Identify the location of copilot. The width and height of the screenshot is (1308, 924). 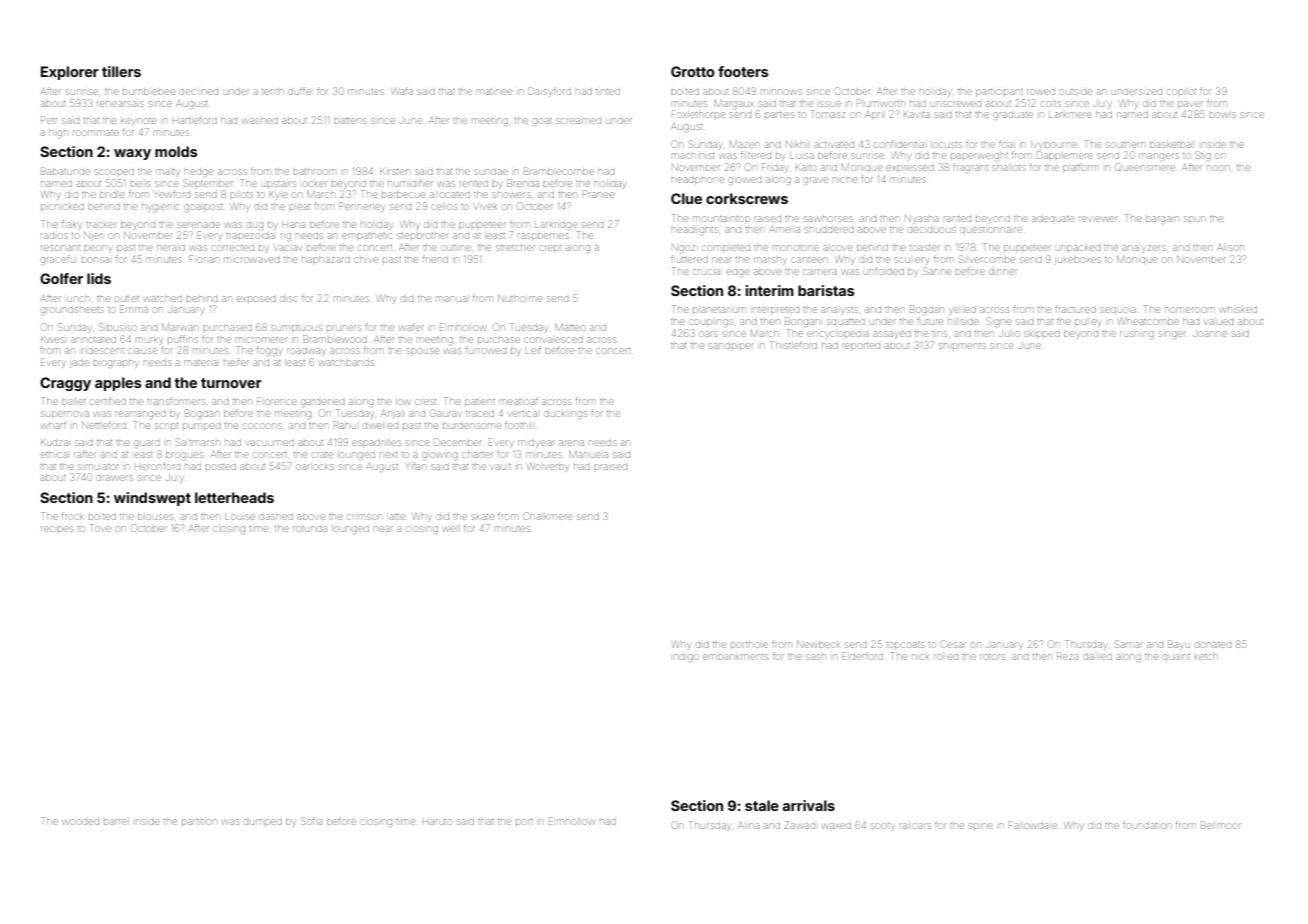
(1182, 92).
